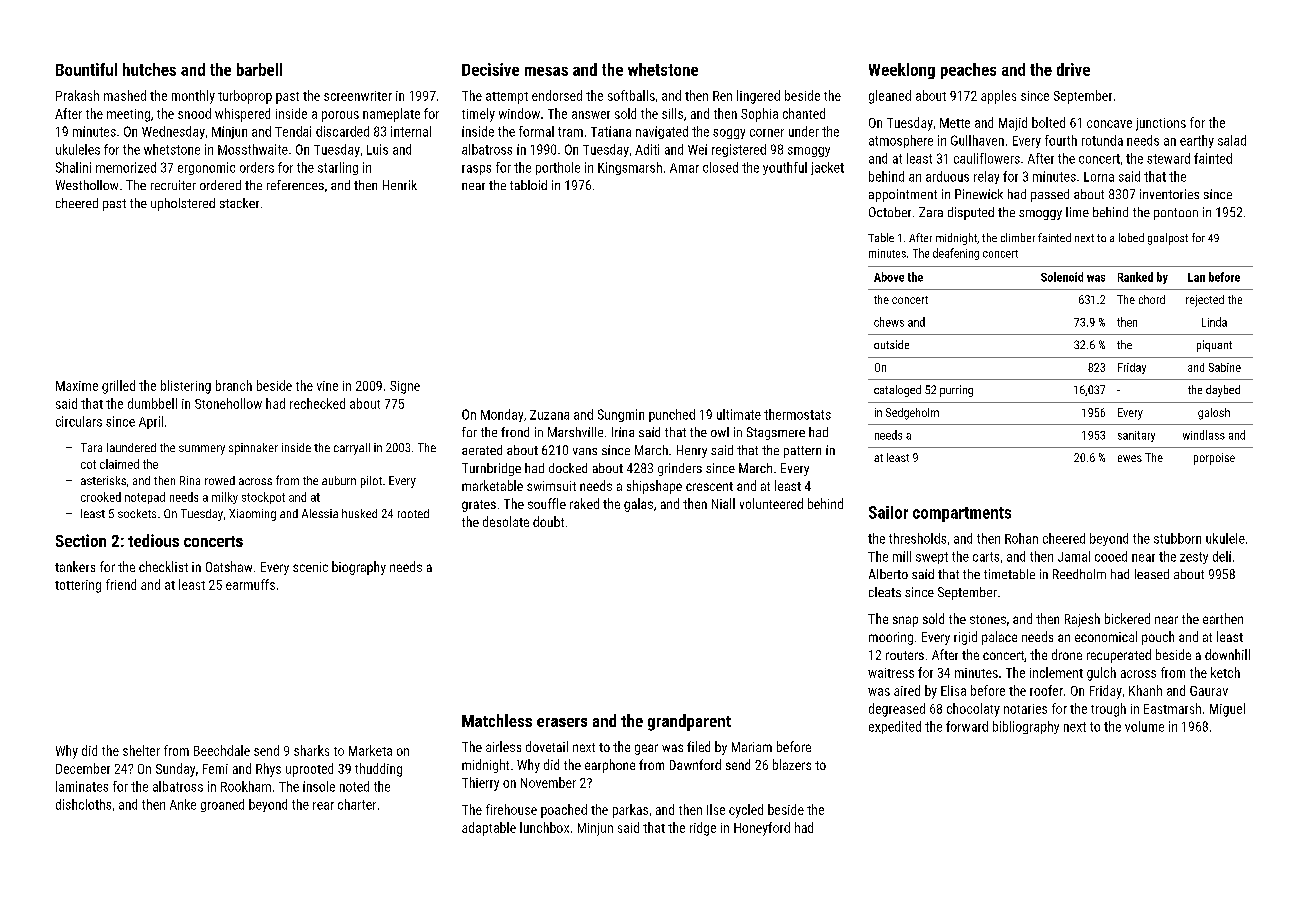  What do you see at coordinates (141, 750) in the screenshot?
I see `shelter` at bounding box center [141, 750].
